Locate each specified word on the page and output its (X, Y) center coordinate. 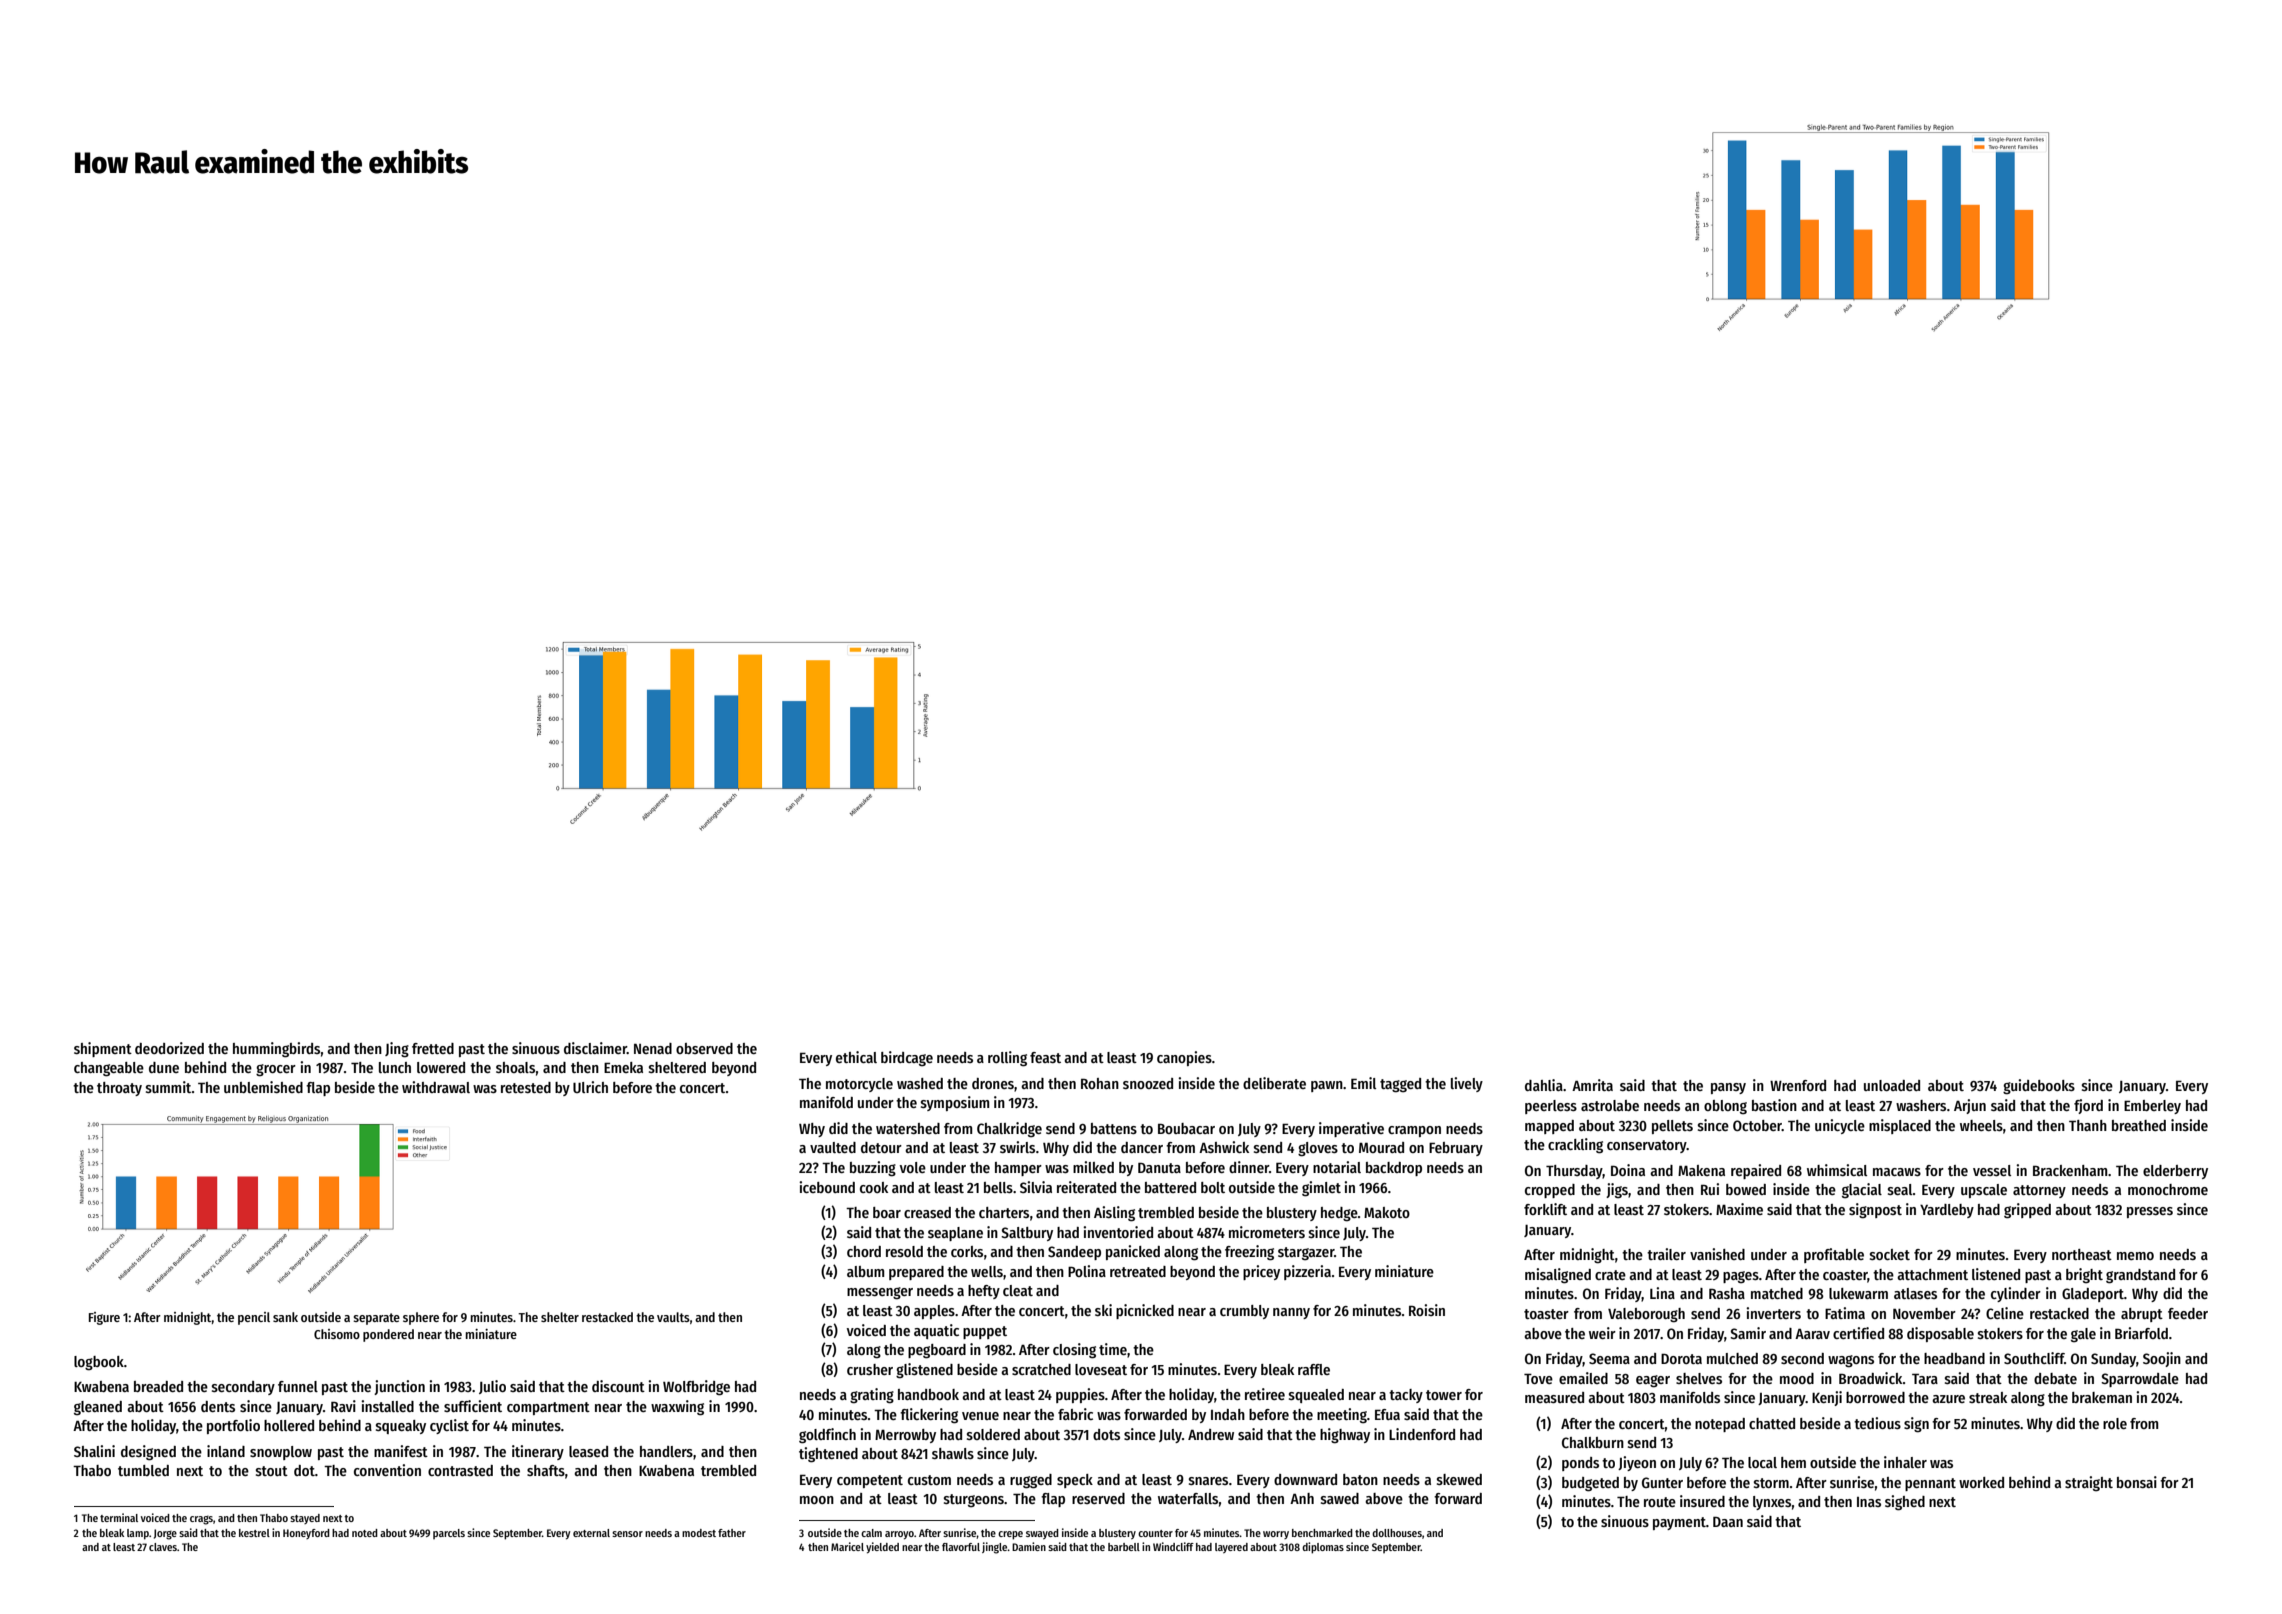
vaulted (833, 1147)
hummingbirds (277, 1050)
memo (2135, 1256)
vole (913, 1167)
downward (1305, 1479)
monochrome (2168, 1189)
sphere (421, 1318)
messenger (880, 1293)
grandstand (2140, 1276)
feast (1045, 1057)
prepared (916, 1273)
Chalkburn (1593, 1442)
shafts (546, 1470)
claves (163, 1547)
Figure (104, 1318)
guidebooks (2039, 1087)
